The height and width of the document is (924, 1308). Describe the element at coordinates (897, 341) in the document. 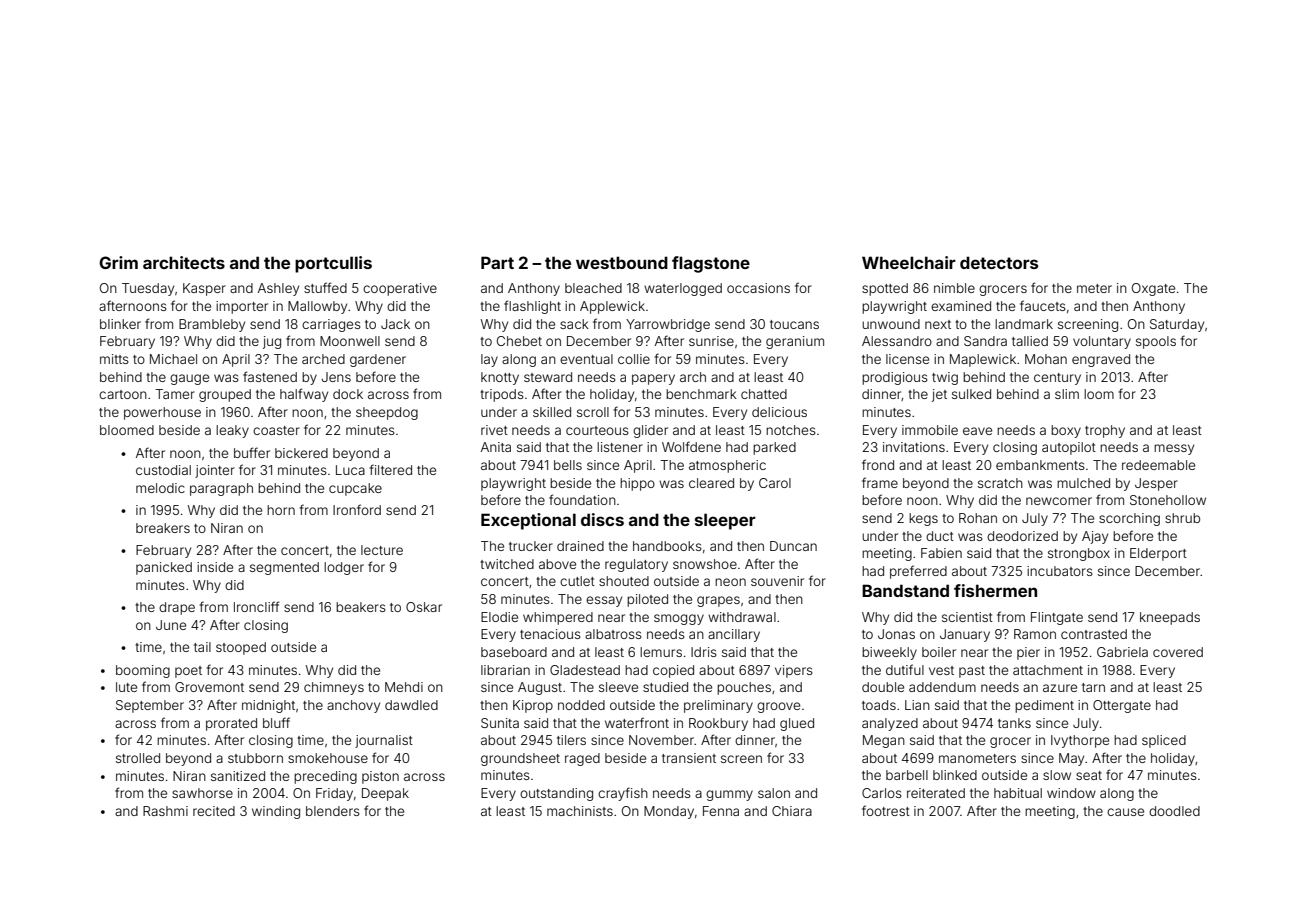

I see `Alessandro` at that location.
